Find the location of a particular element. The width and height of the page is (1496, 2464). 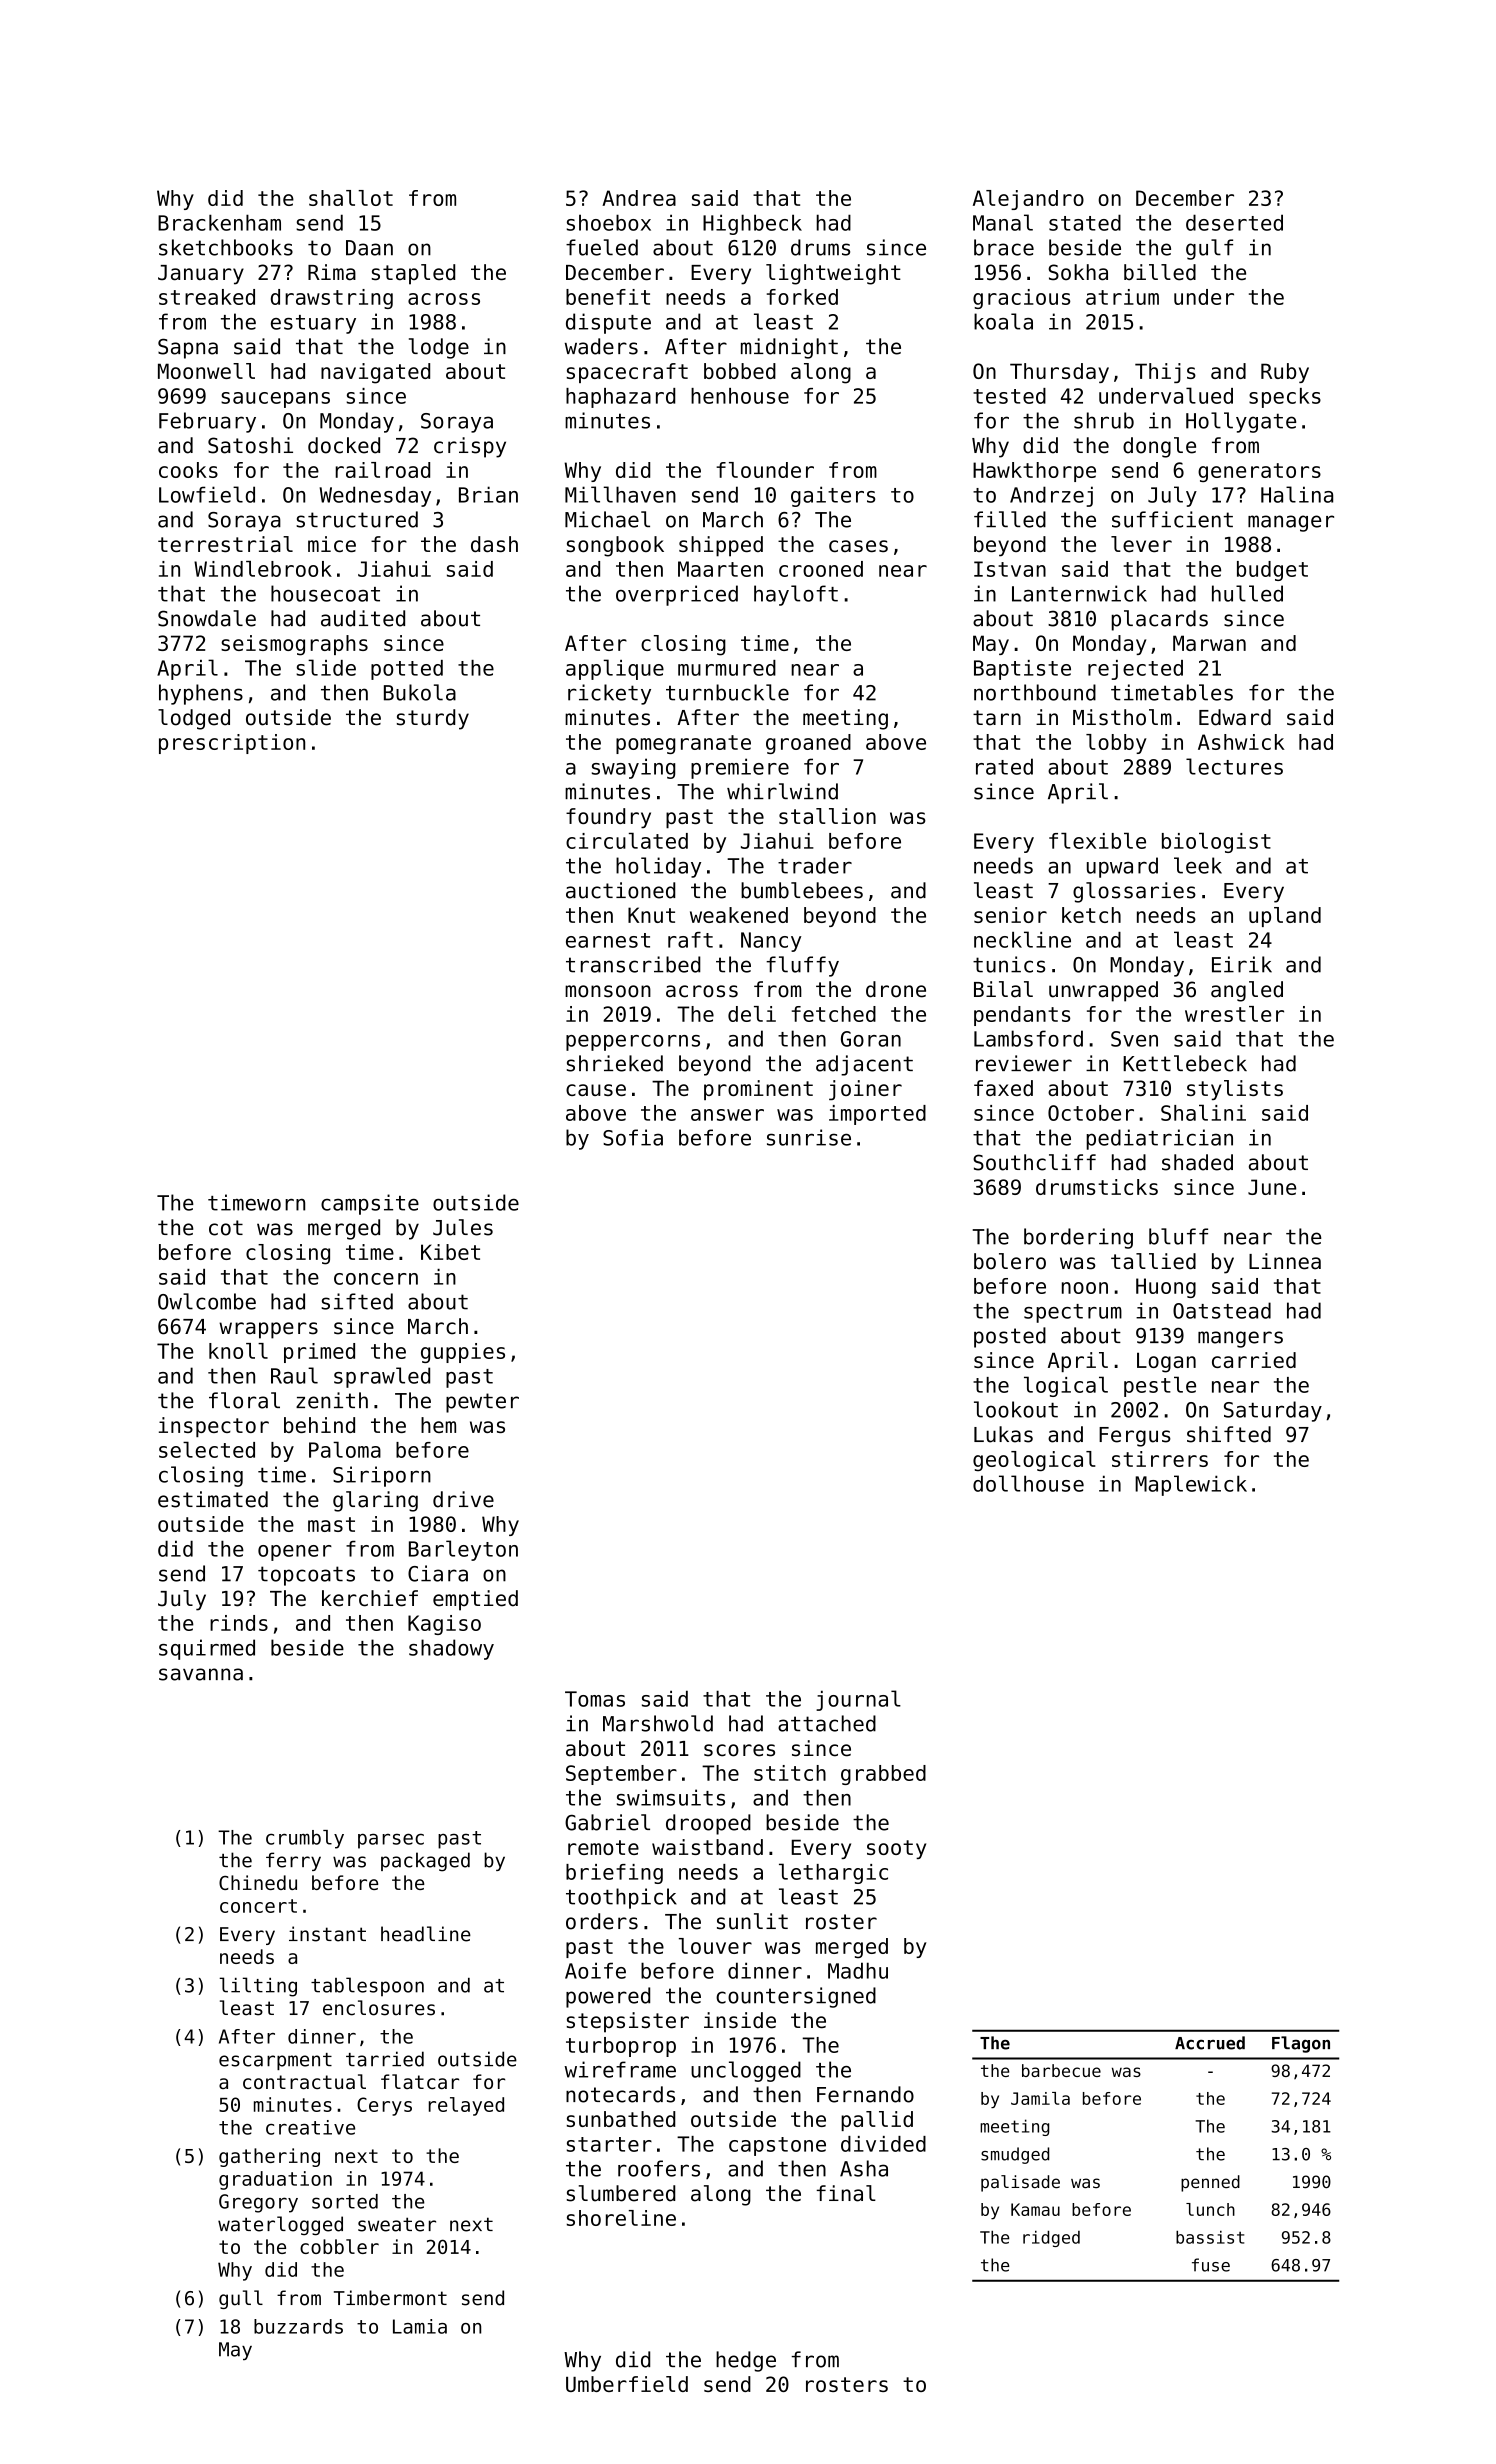

Lamia is located at coordinates (420, 2326).
